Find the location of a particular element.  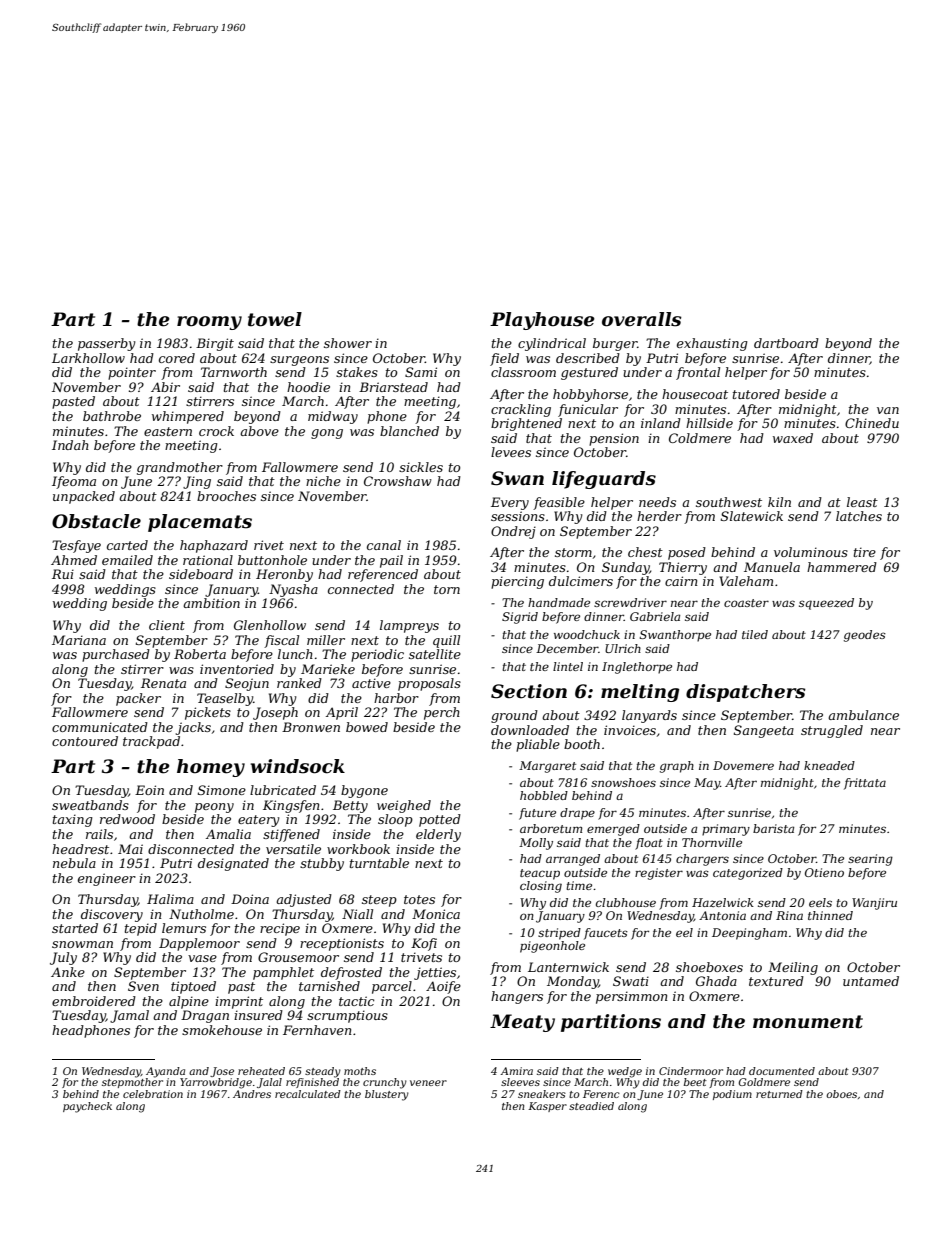

Teaselby is located at coordinates (225, 699).
